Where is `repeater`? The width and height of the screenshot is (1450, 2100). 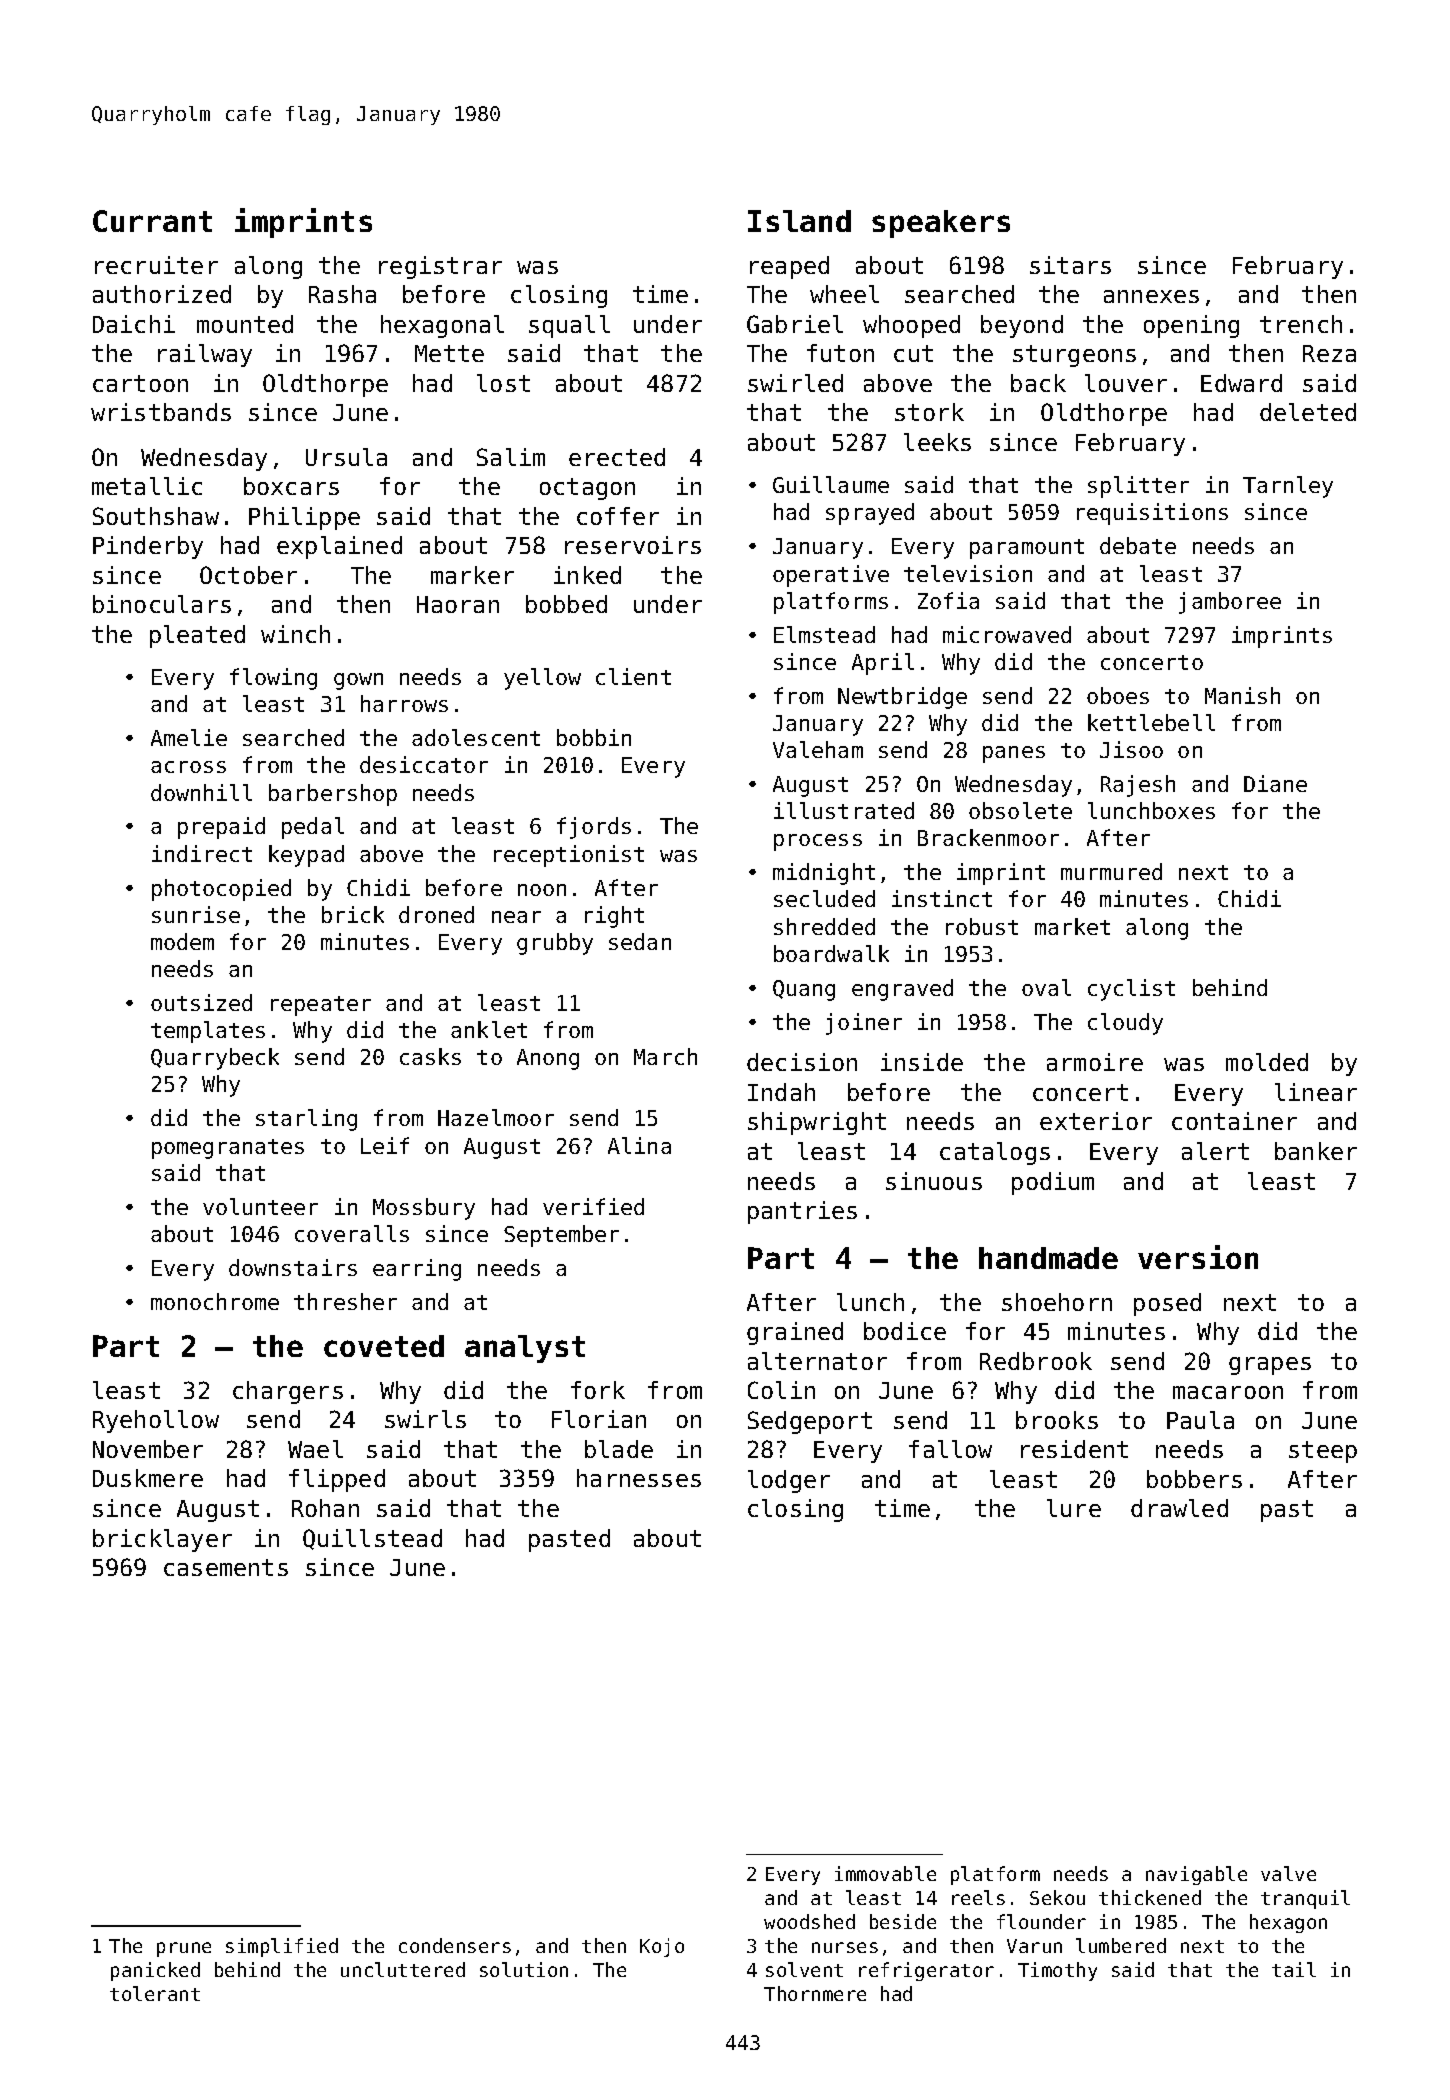
repeater is located at coordinates (321, 1006).
